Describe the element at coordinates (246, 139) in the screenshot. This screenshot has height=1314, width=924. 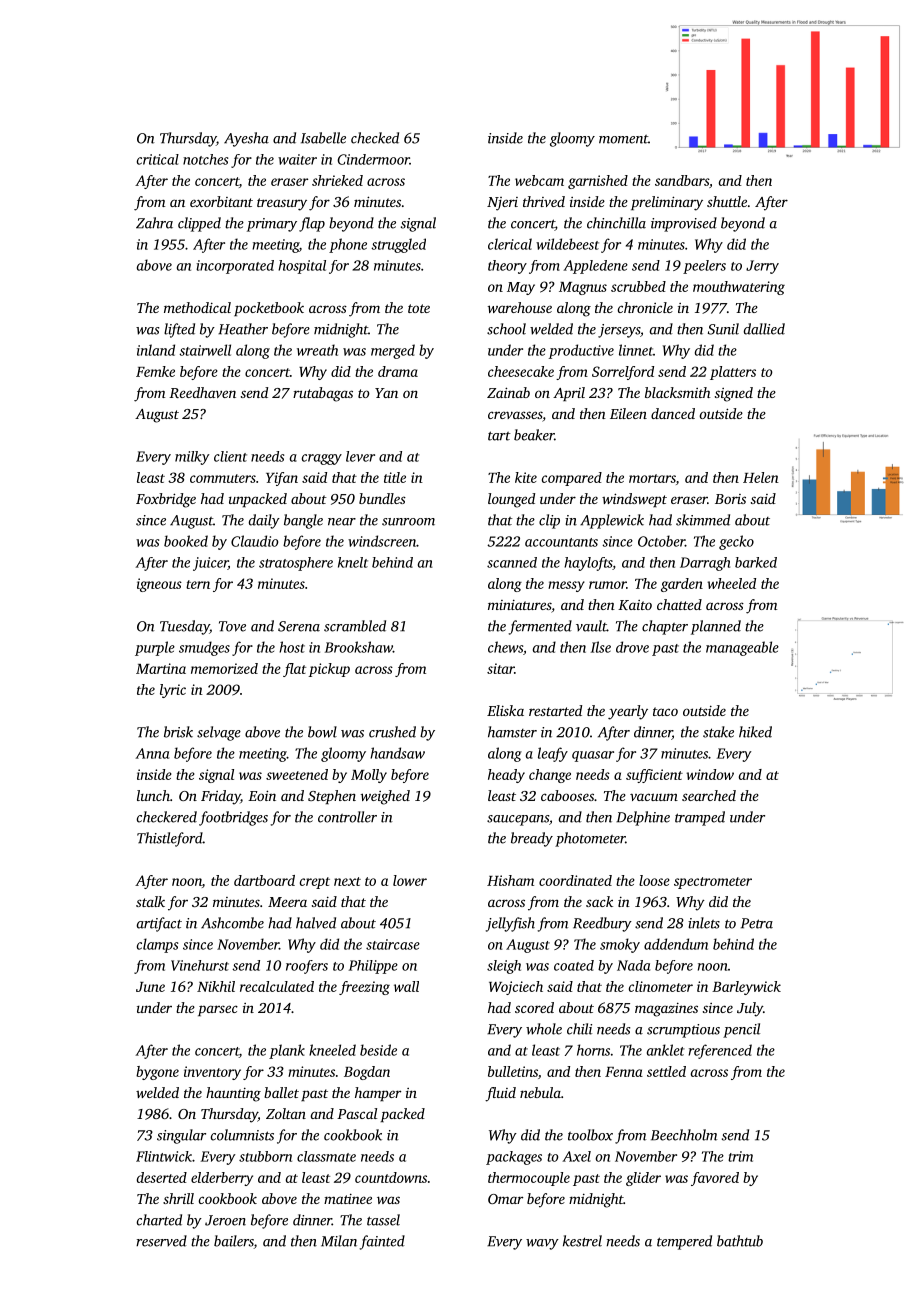
I see `Ayesha` at that location.
